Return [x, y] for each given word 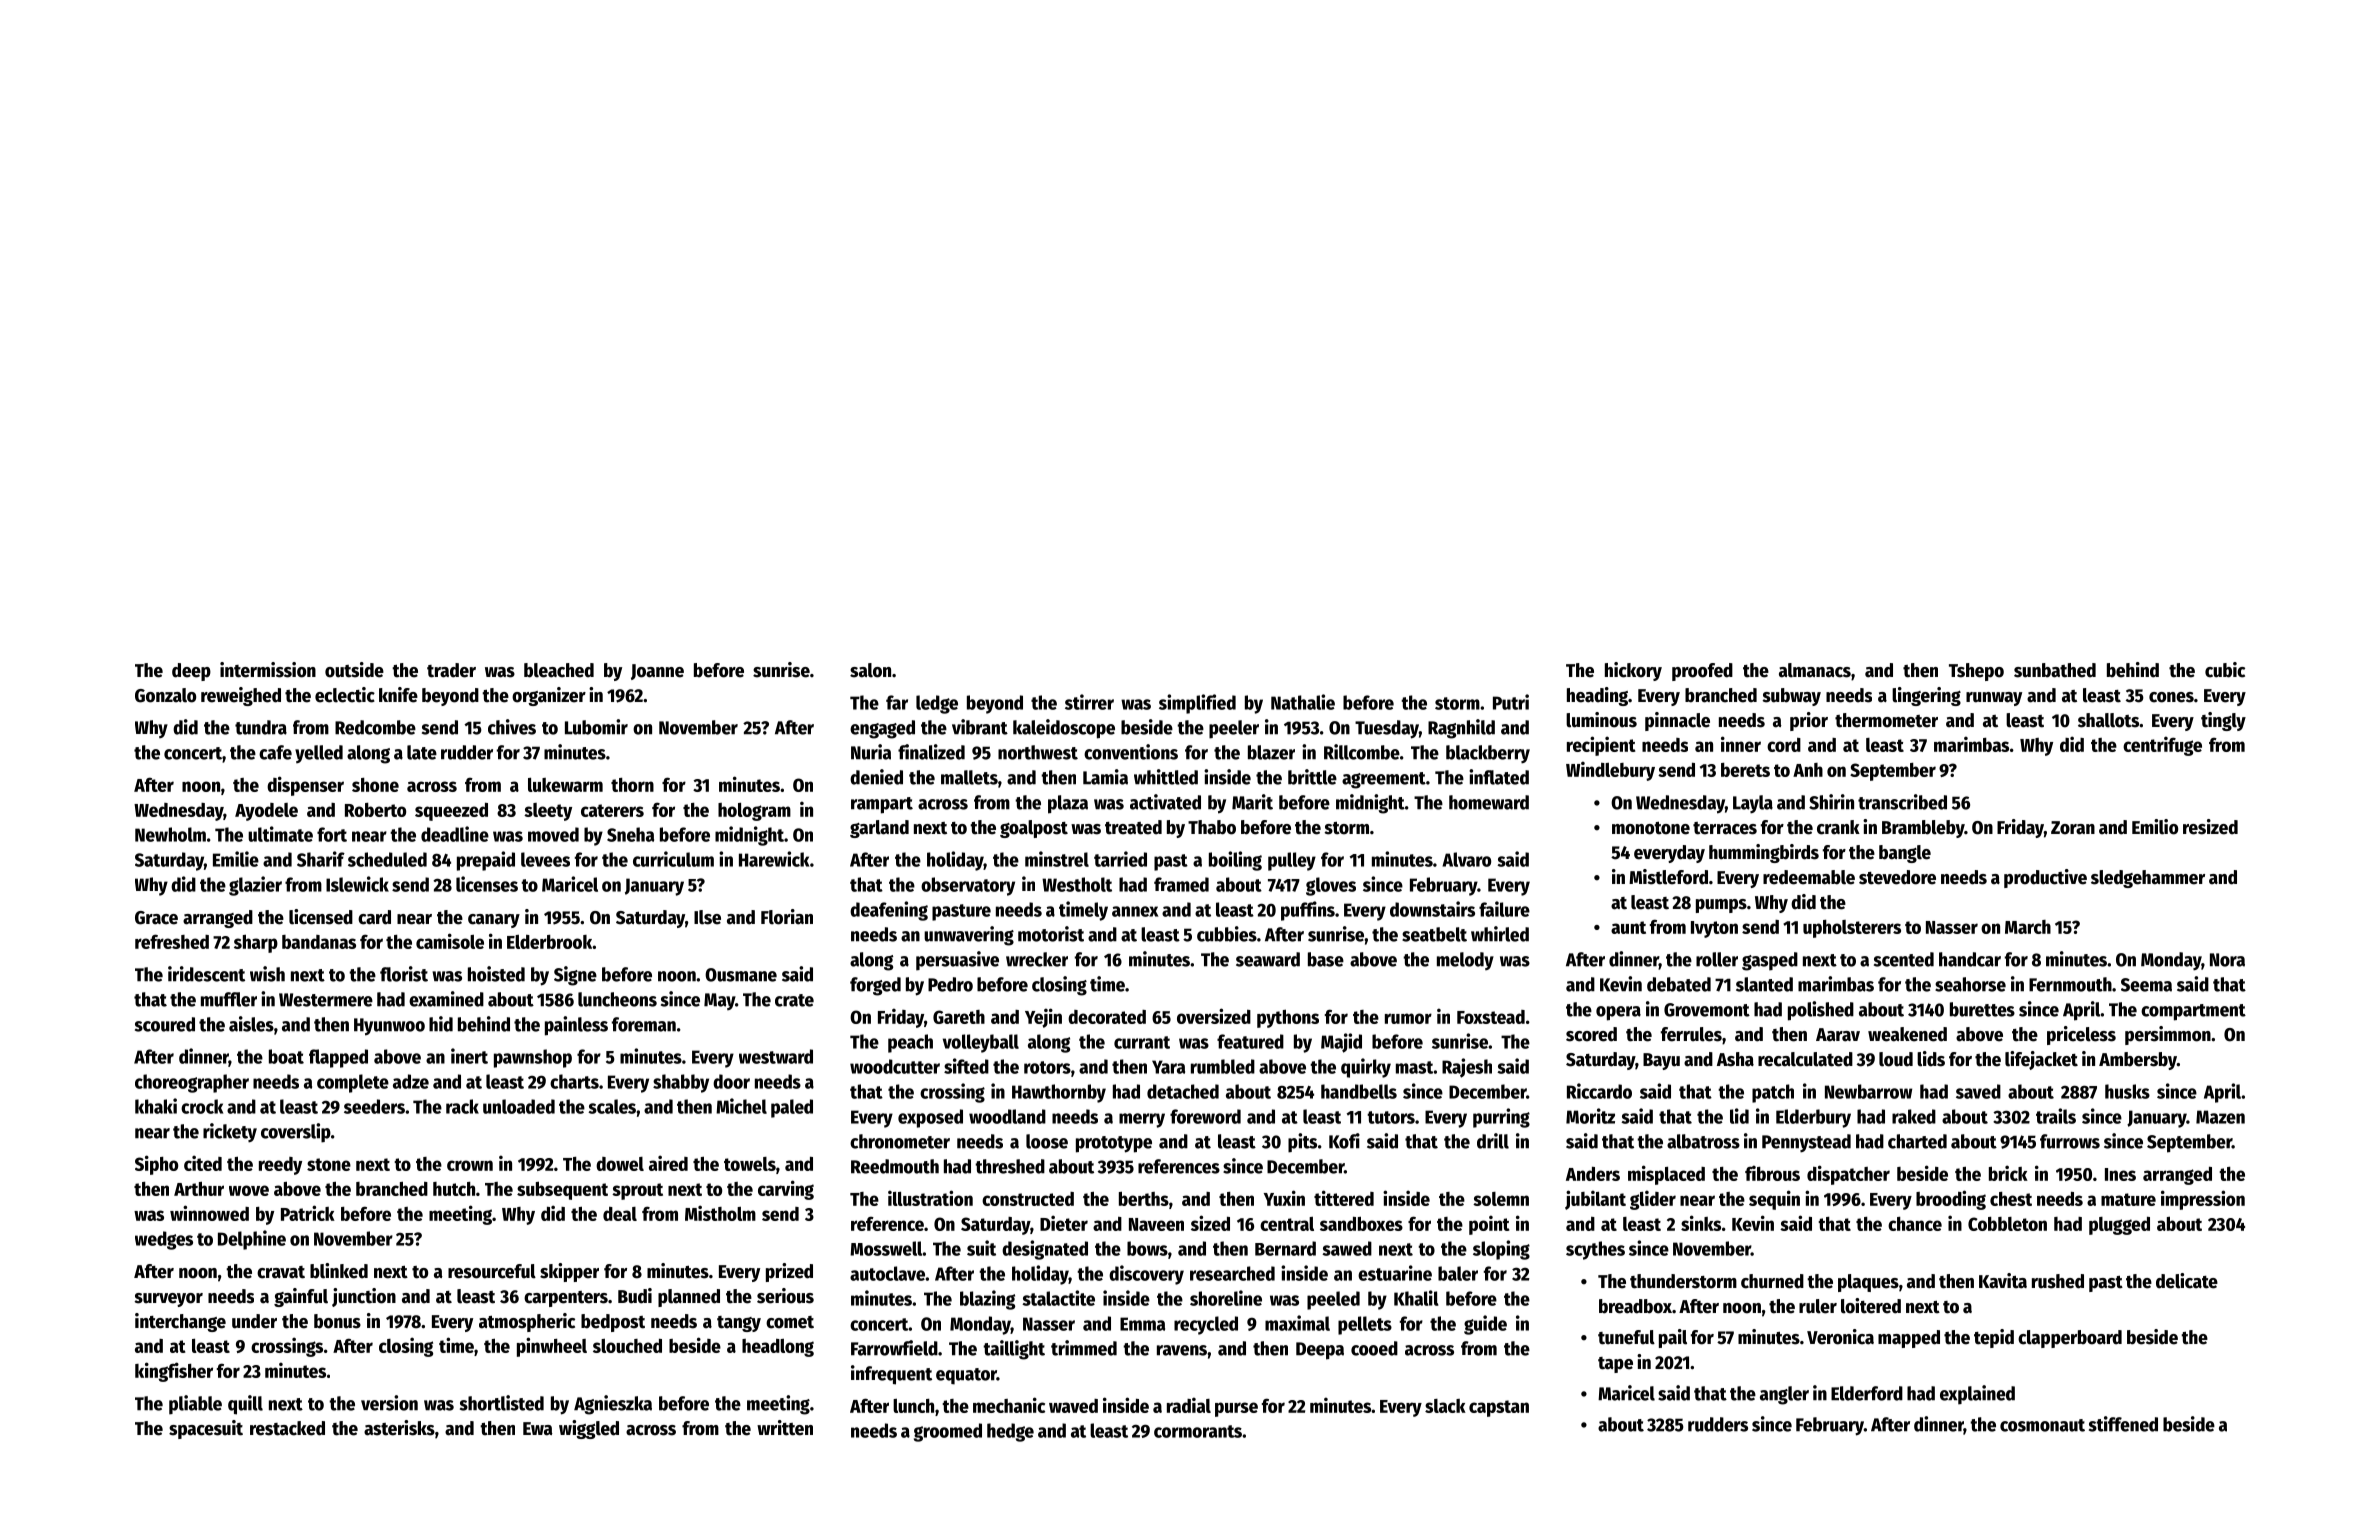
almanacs [1815, 670]
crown [470, 1165]
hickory [1633, 671]
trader [451, 670]
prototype [1114, 1144]
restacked [287, 1428]
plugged [2119, 1226]
